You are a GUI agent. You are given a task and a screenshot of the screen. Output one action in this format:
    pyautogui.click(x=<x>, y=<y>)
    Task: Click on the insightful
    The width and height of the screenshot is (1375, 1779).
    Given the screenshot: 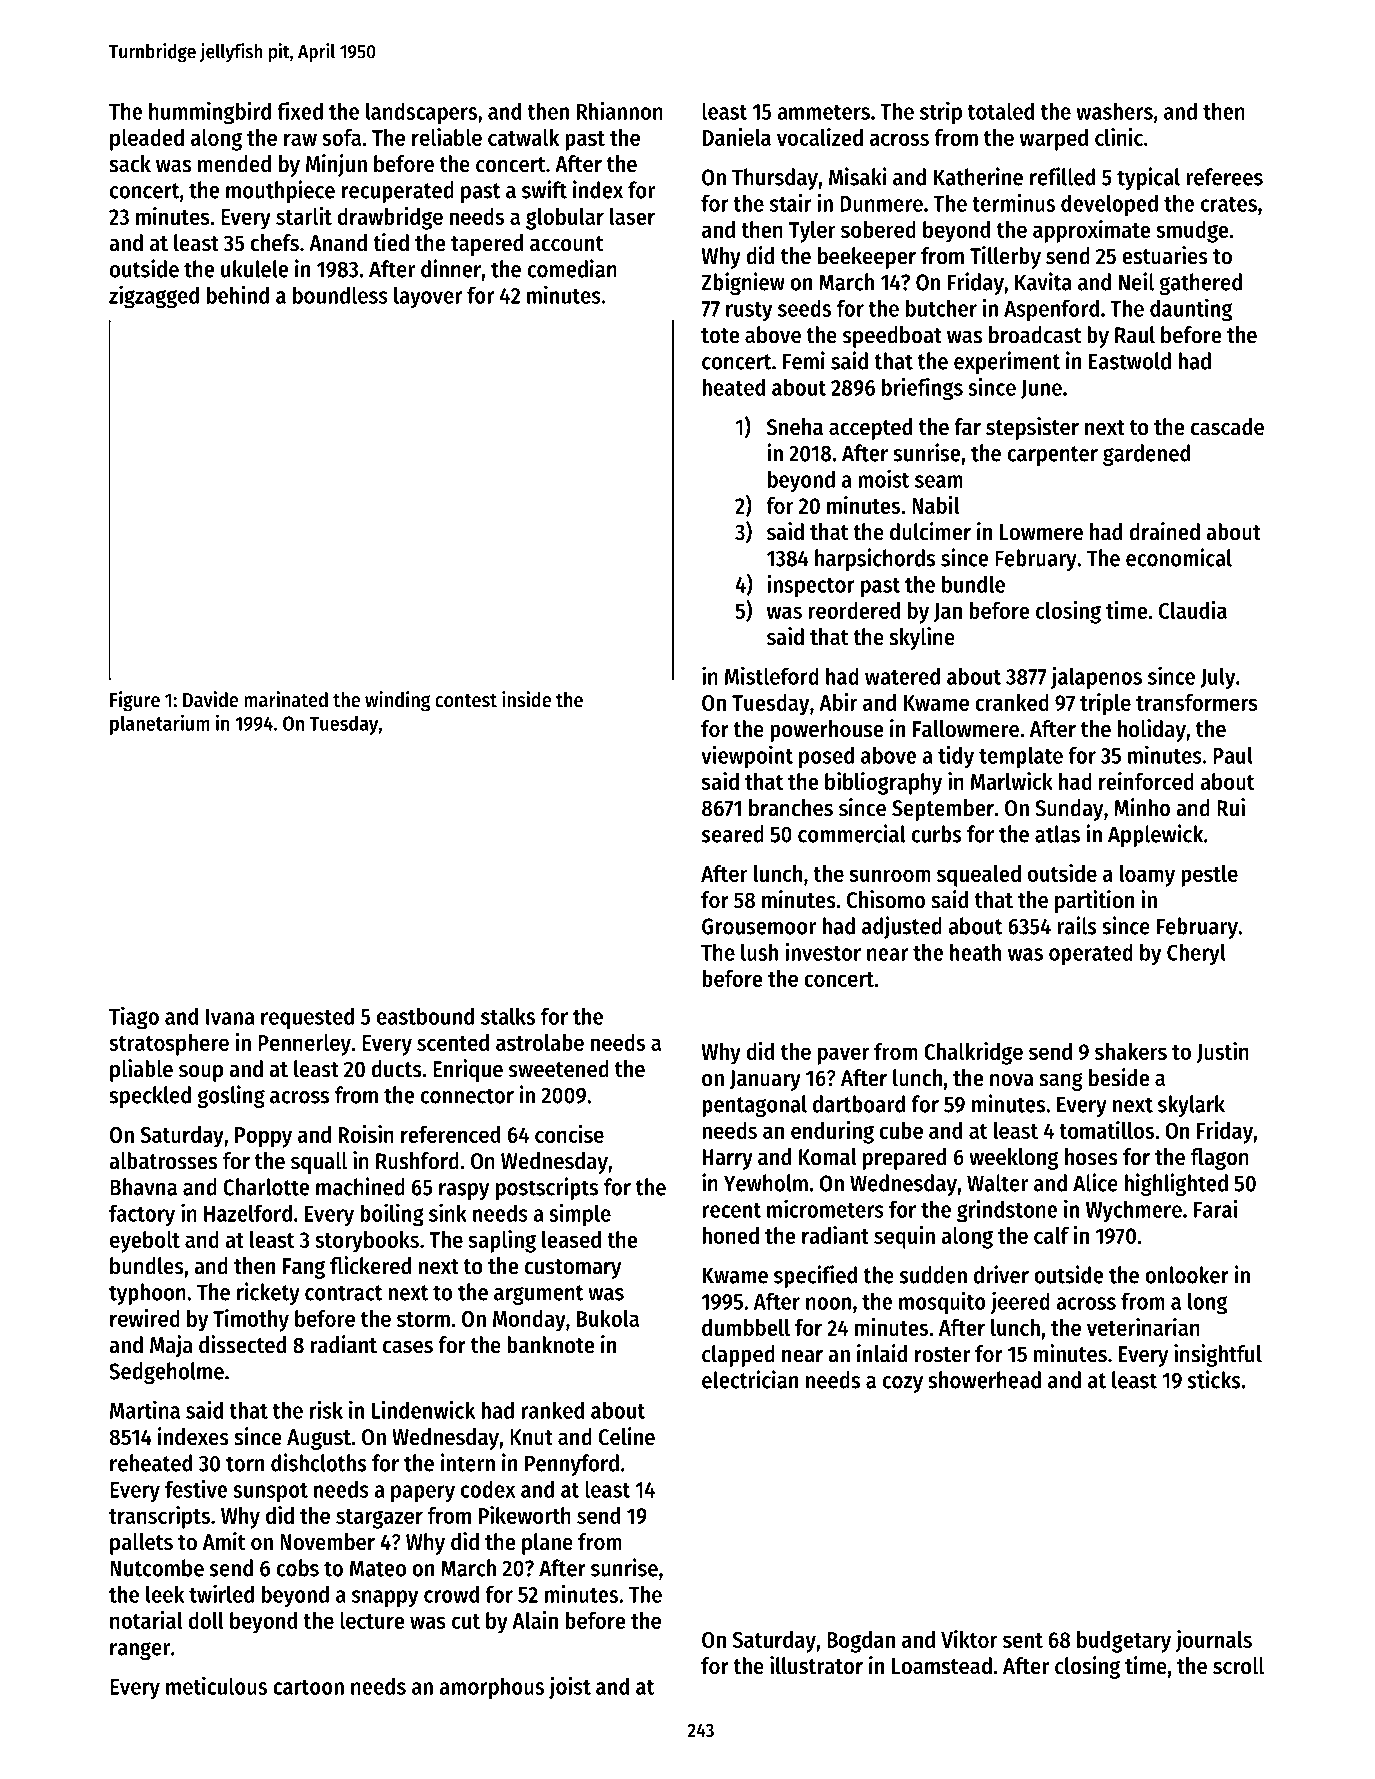 What is the action you would take?
    pyautogui.click(x=1218, y=1355)
